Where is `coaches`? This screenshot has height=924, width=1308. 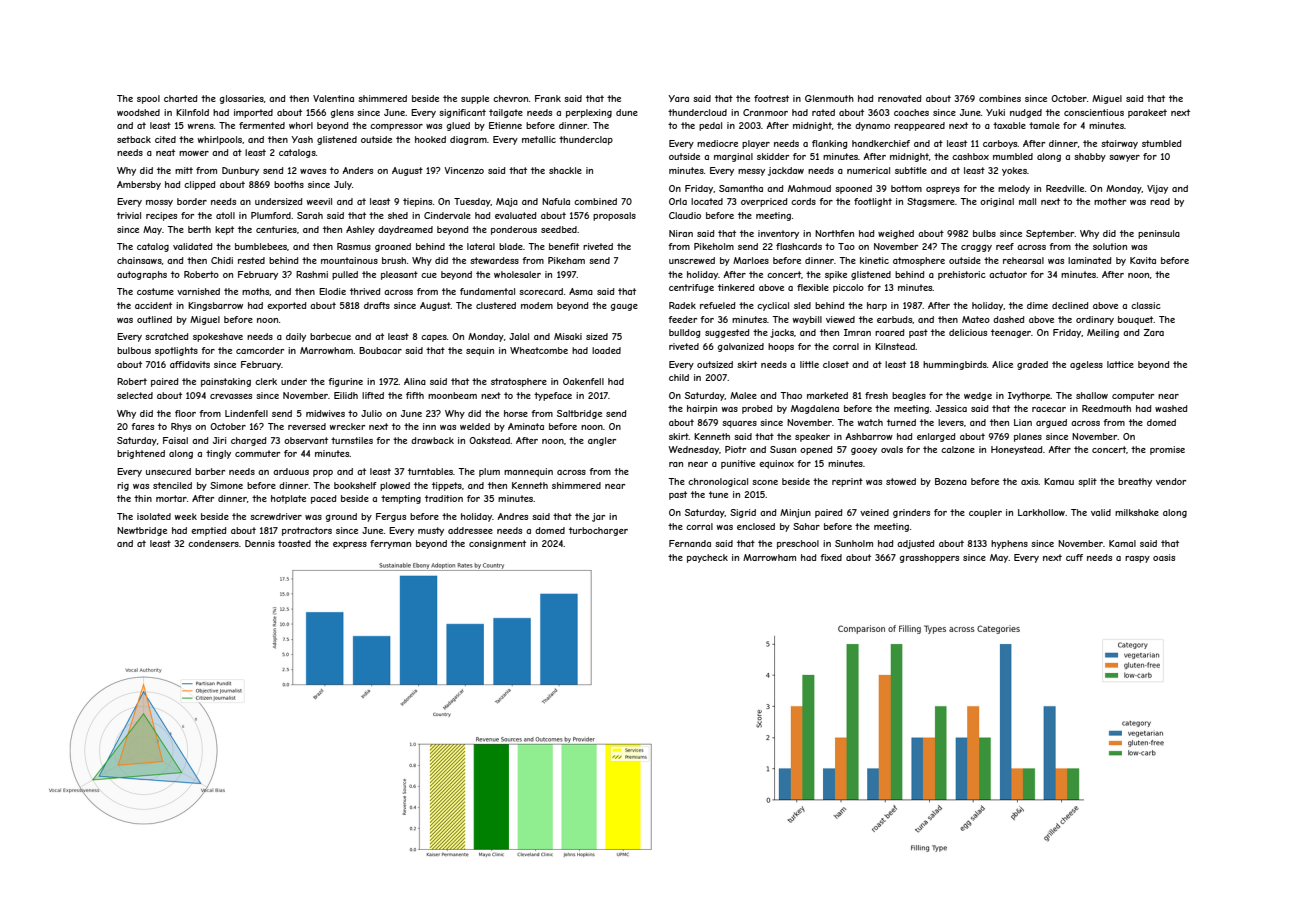 coaches is located at coordinates (911, 112).
